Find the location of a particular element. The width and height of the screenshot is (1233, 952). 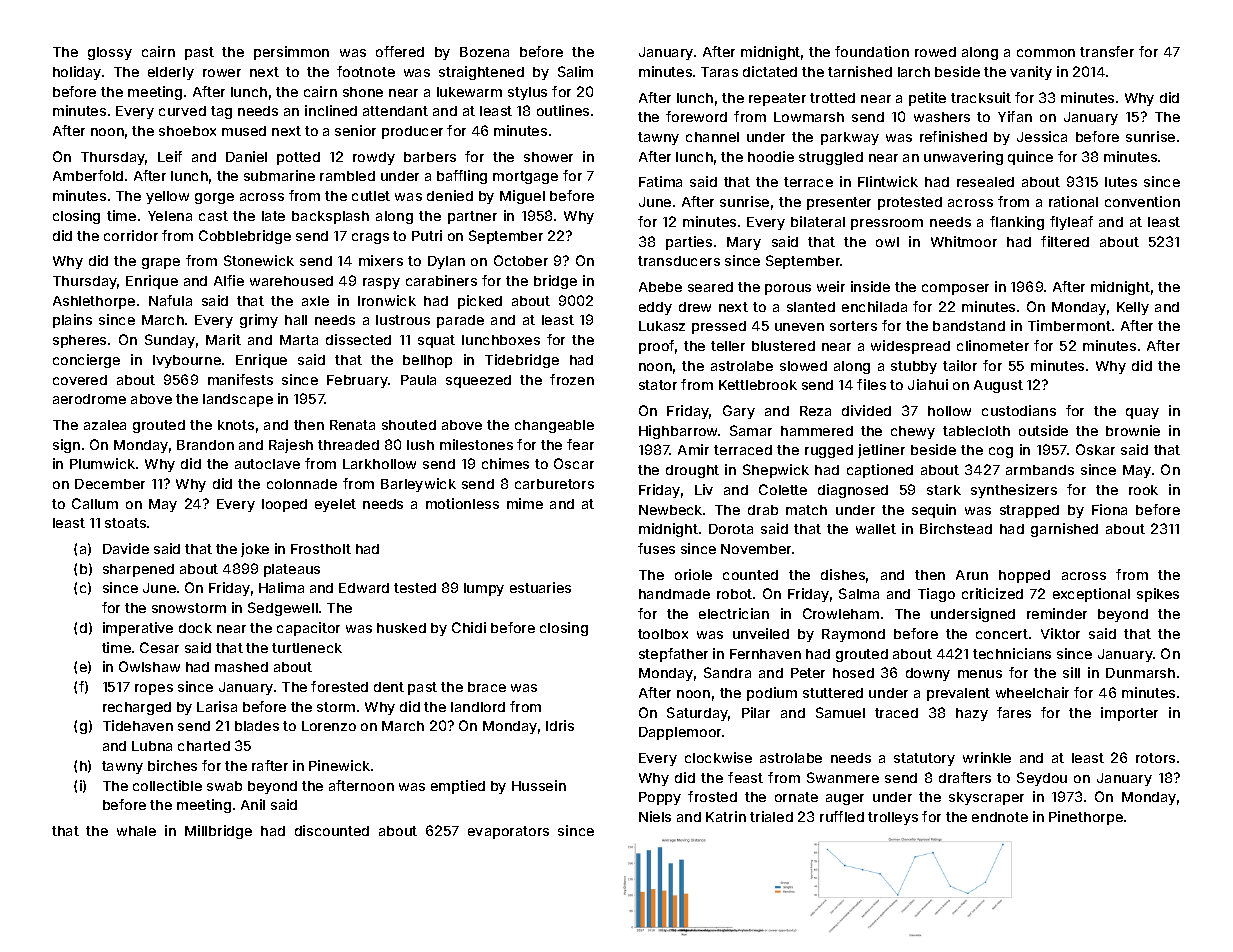

presenter is located at coordinates (839, 203).
